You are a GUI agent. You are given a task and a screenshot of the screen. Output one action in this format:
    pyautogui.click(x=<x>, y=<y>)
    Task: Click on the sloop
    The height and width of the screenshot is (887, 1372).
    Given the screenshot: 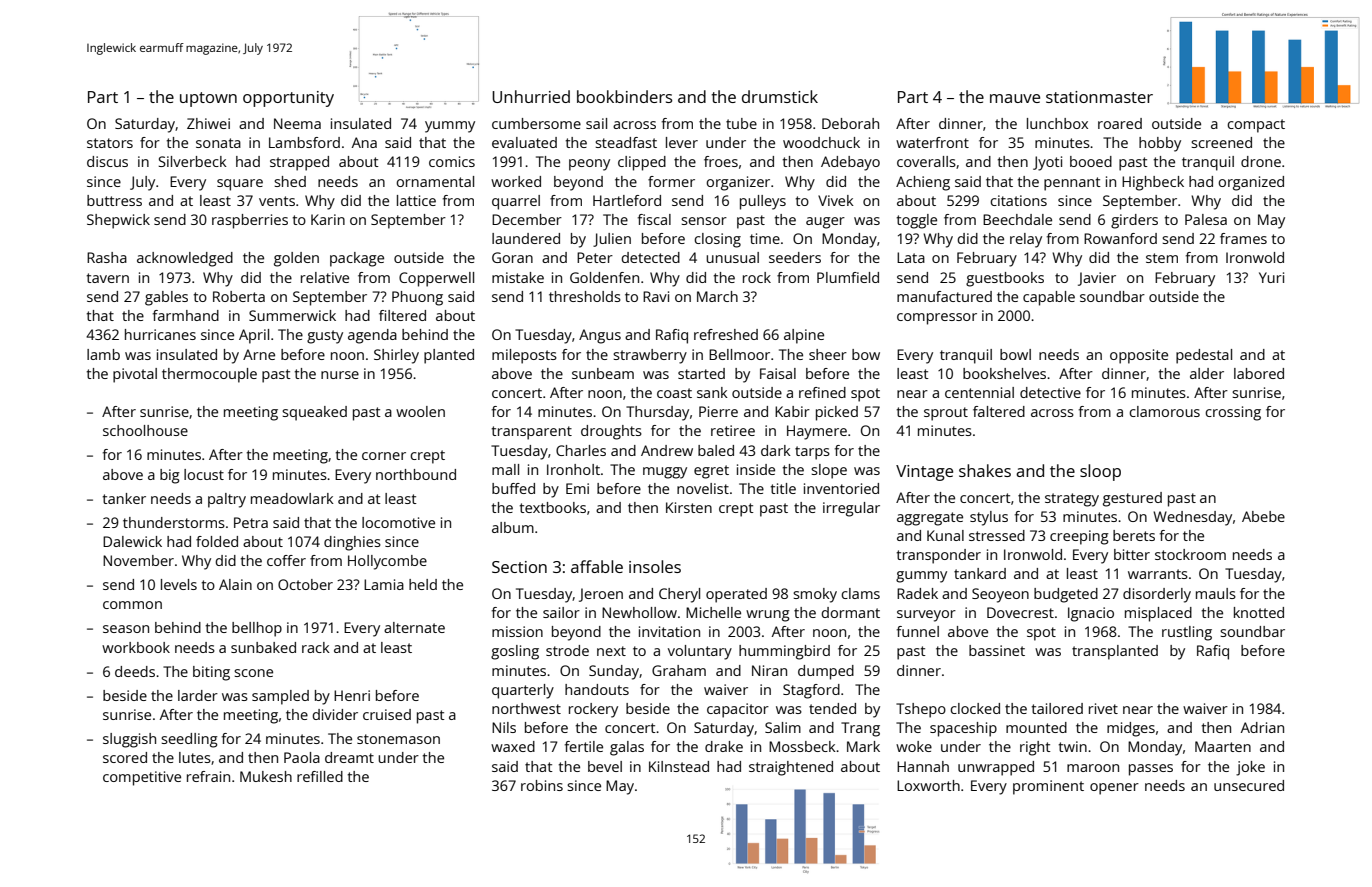 What is the action you would take?
    pyautogui.click(x=1100, y=472)
